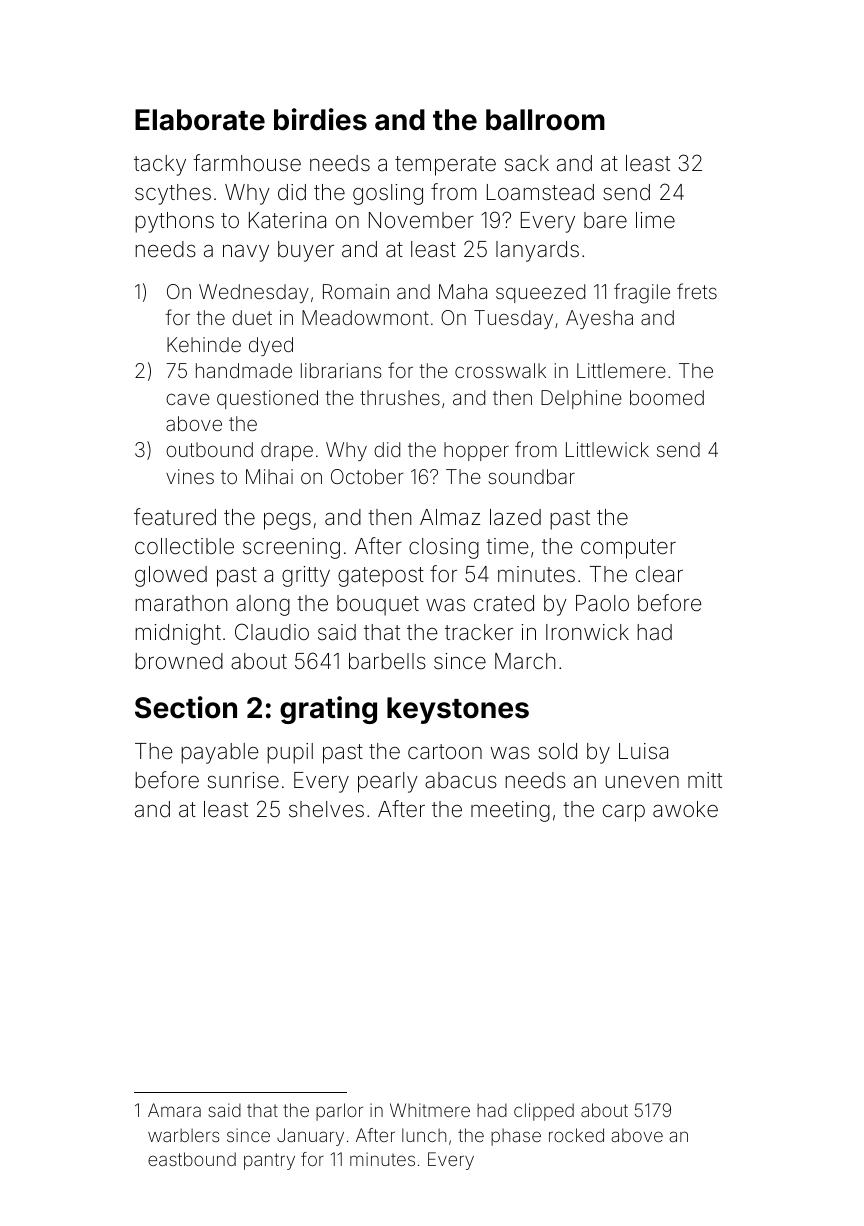 Image resolution: width=864 pixels, height=1226 pixels. Describe the element at coordinates (659, 574) in the screenshot. I see `clear` at that location.
